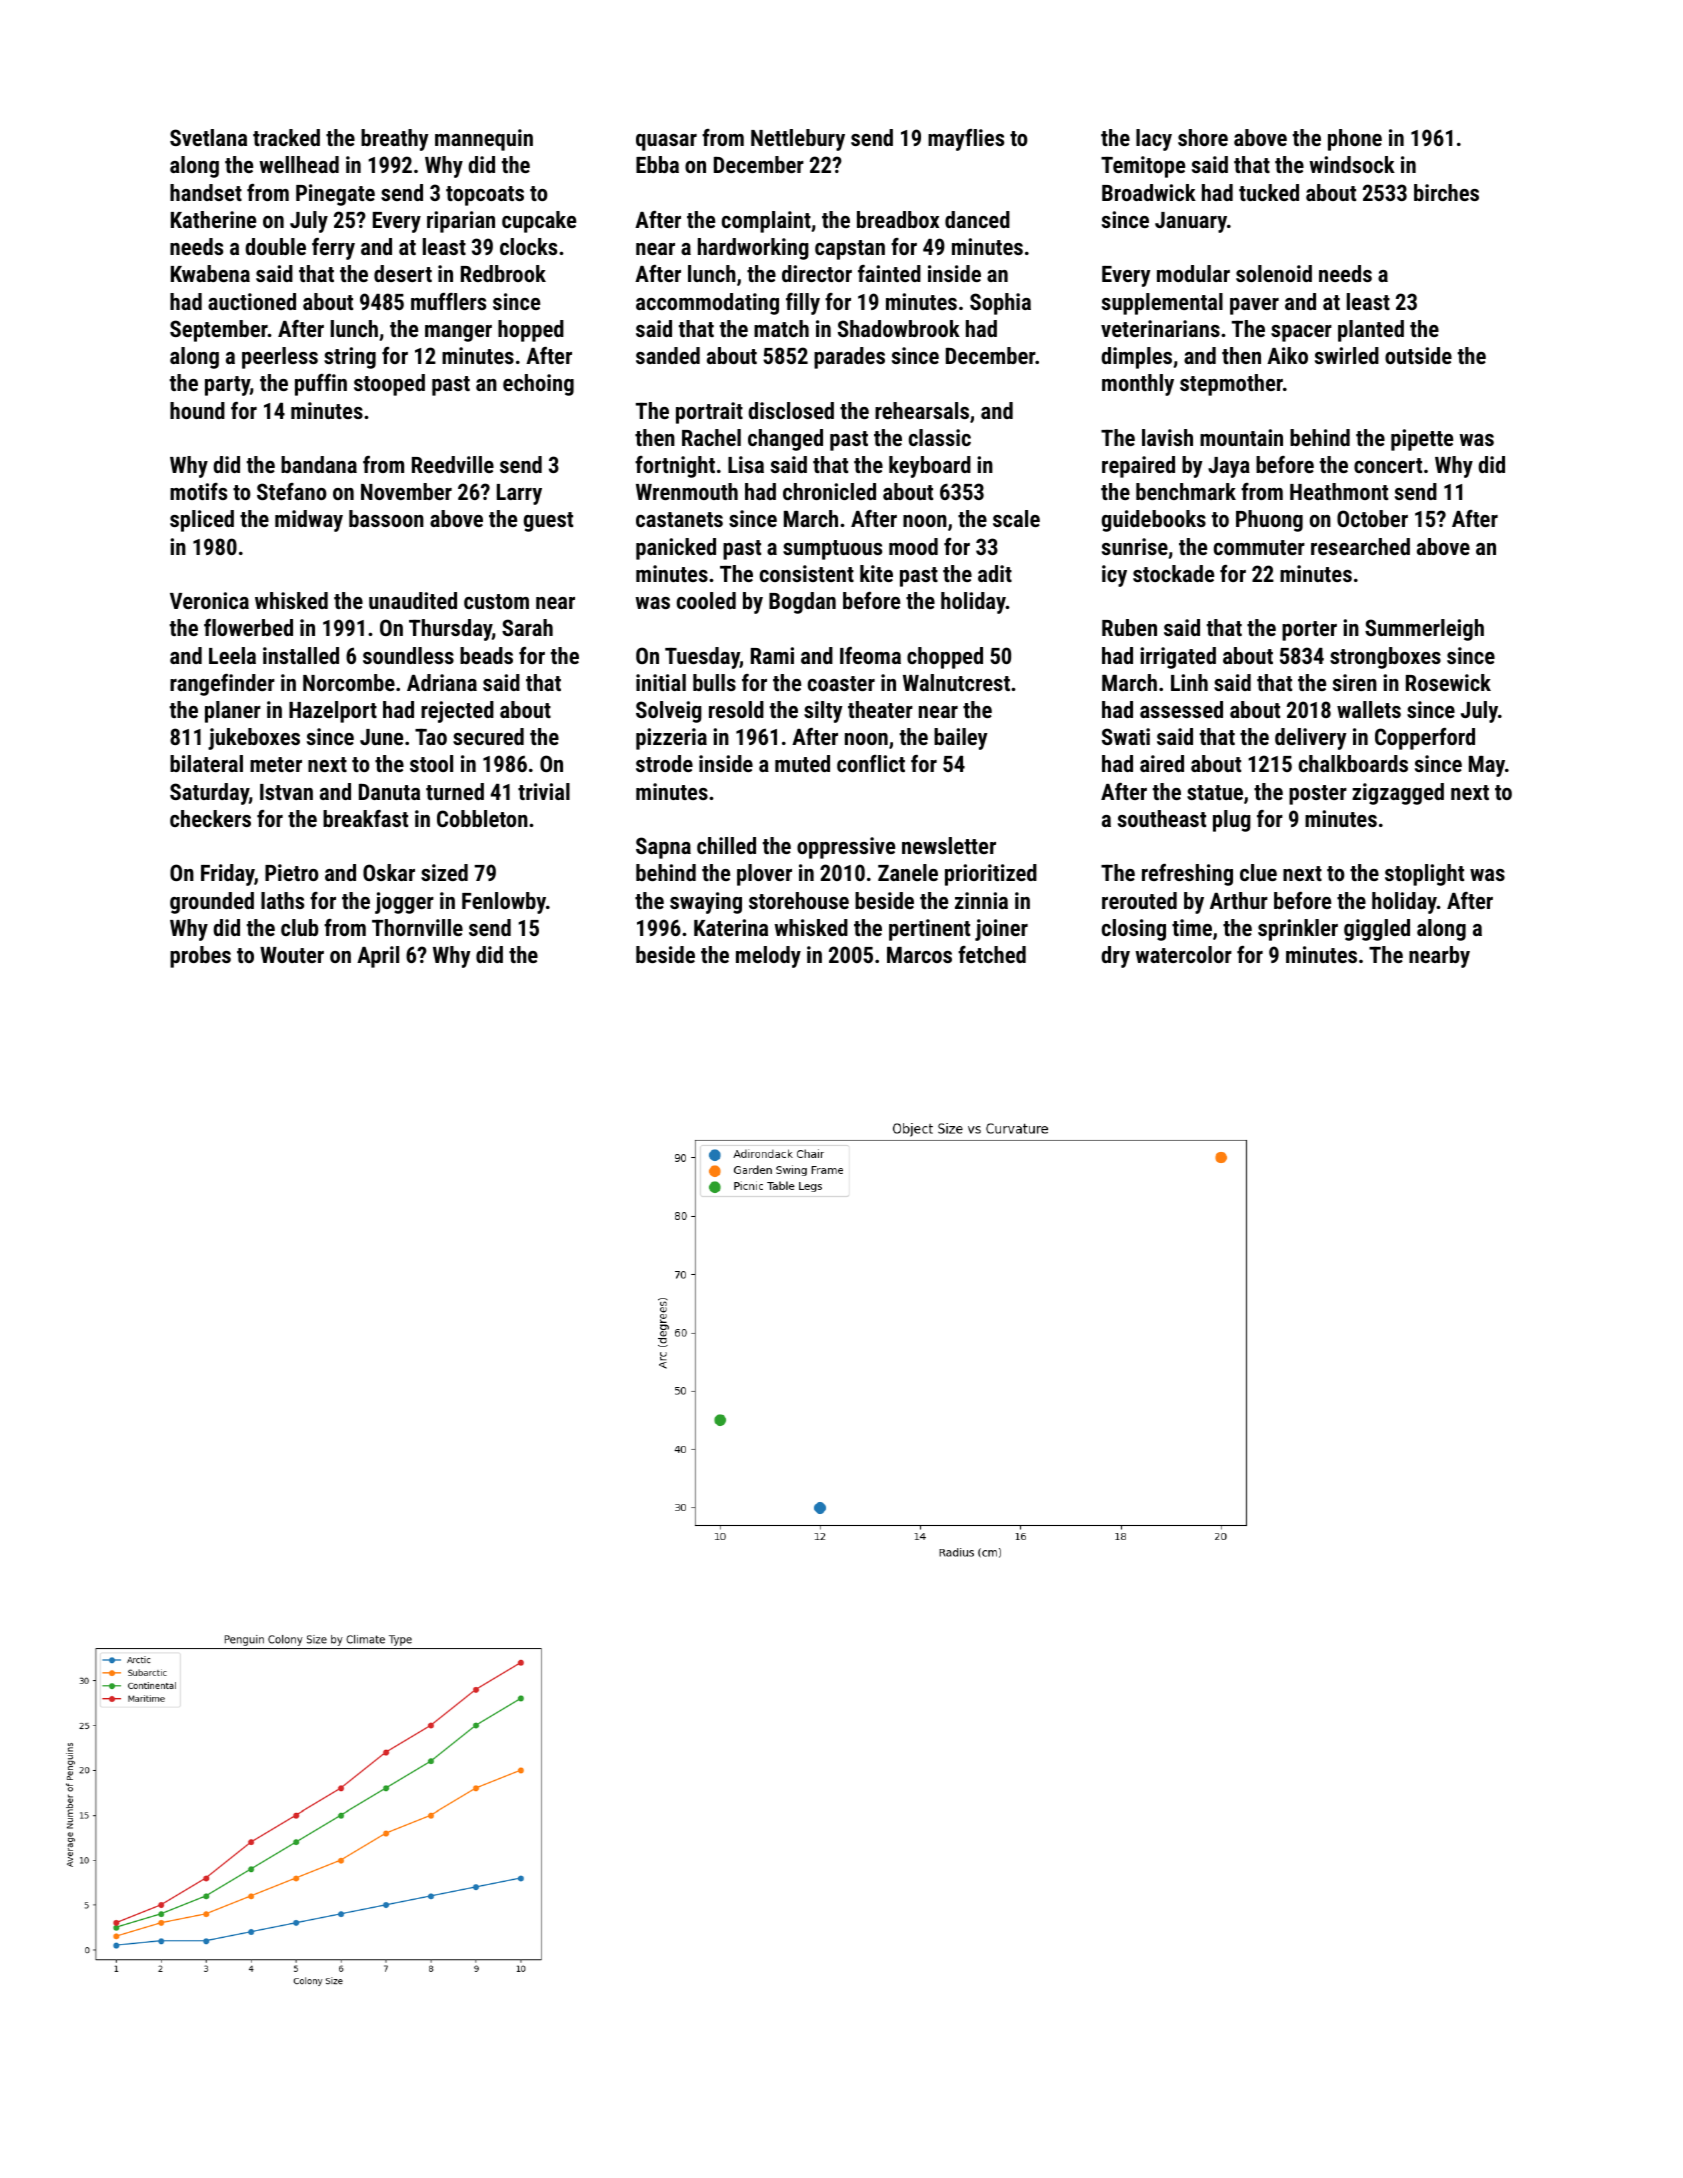 This document has height=2178, width=1683. I want to click on bulls, so click(714, 682).
